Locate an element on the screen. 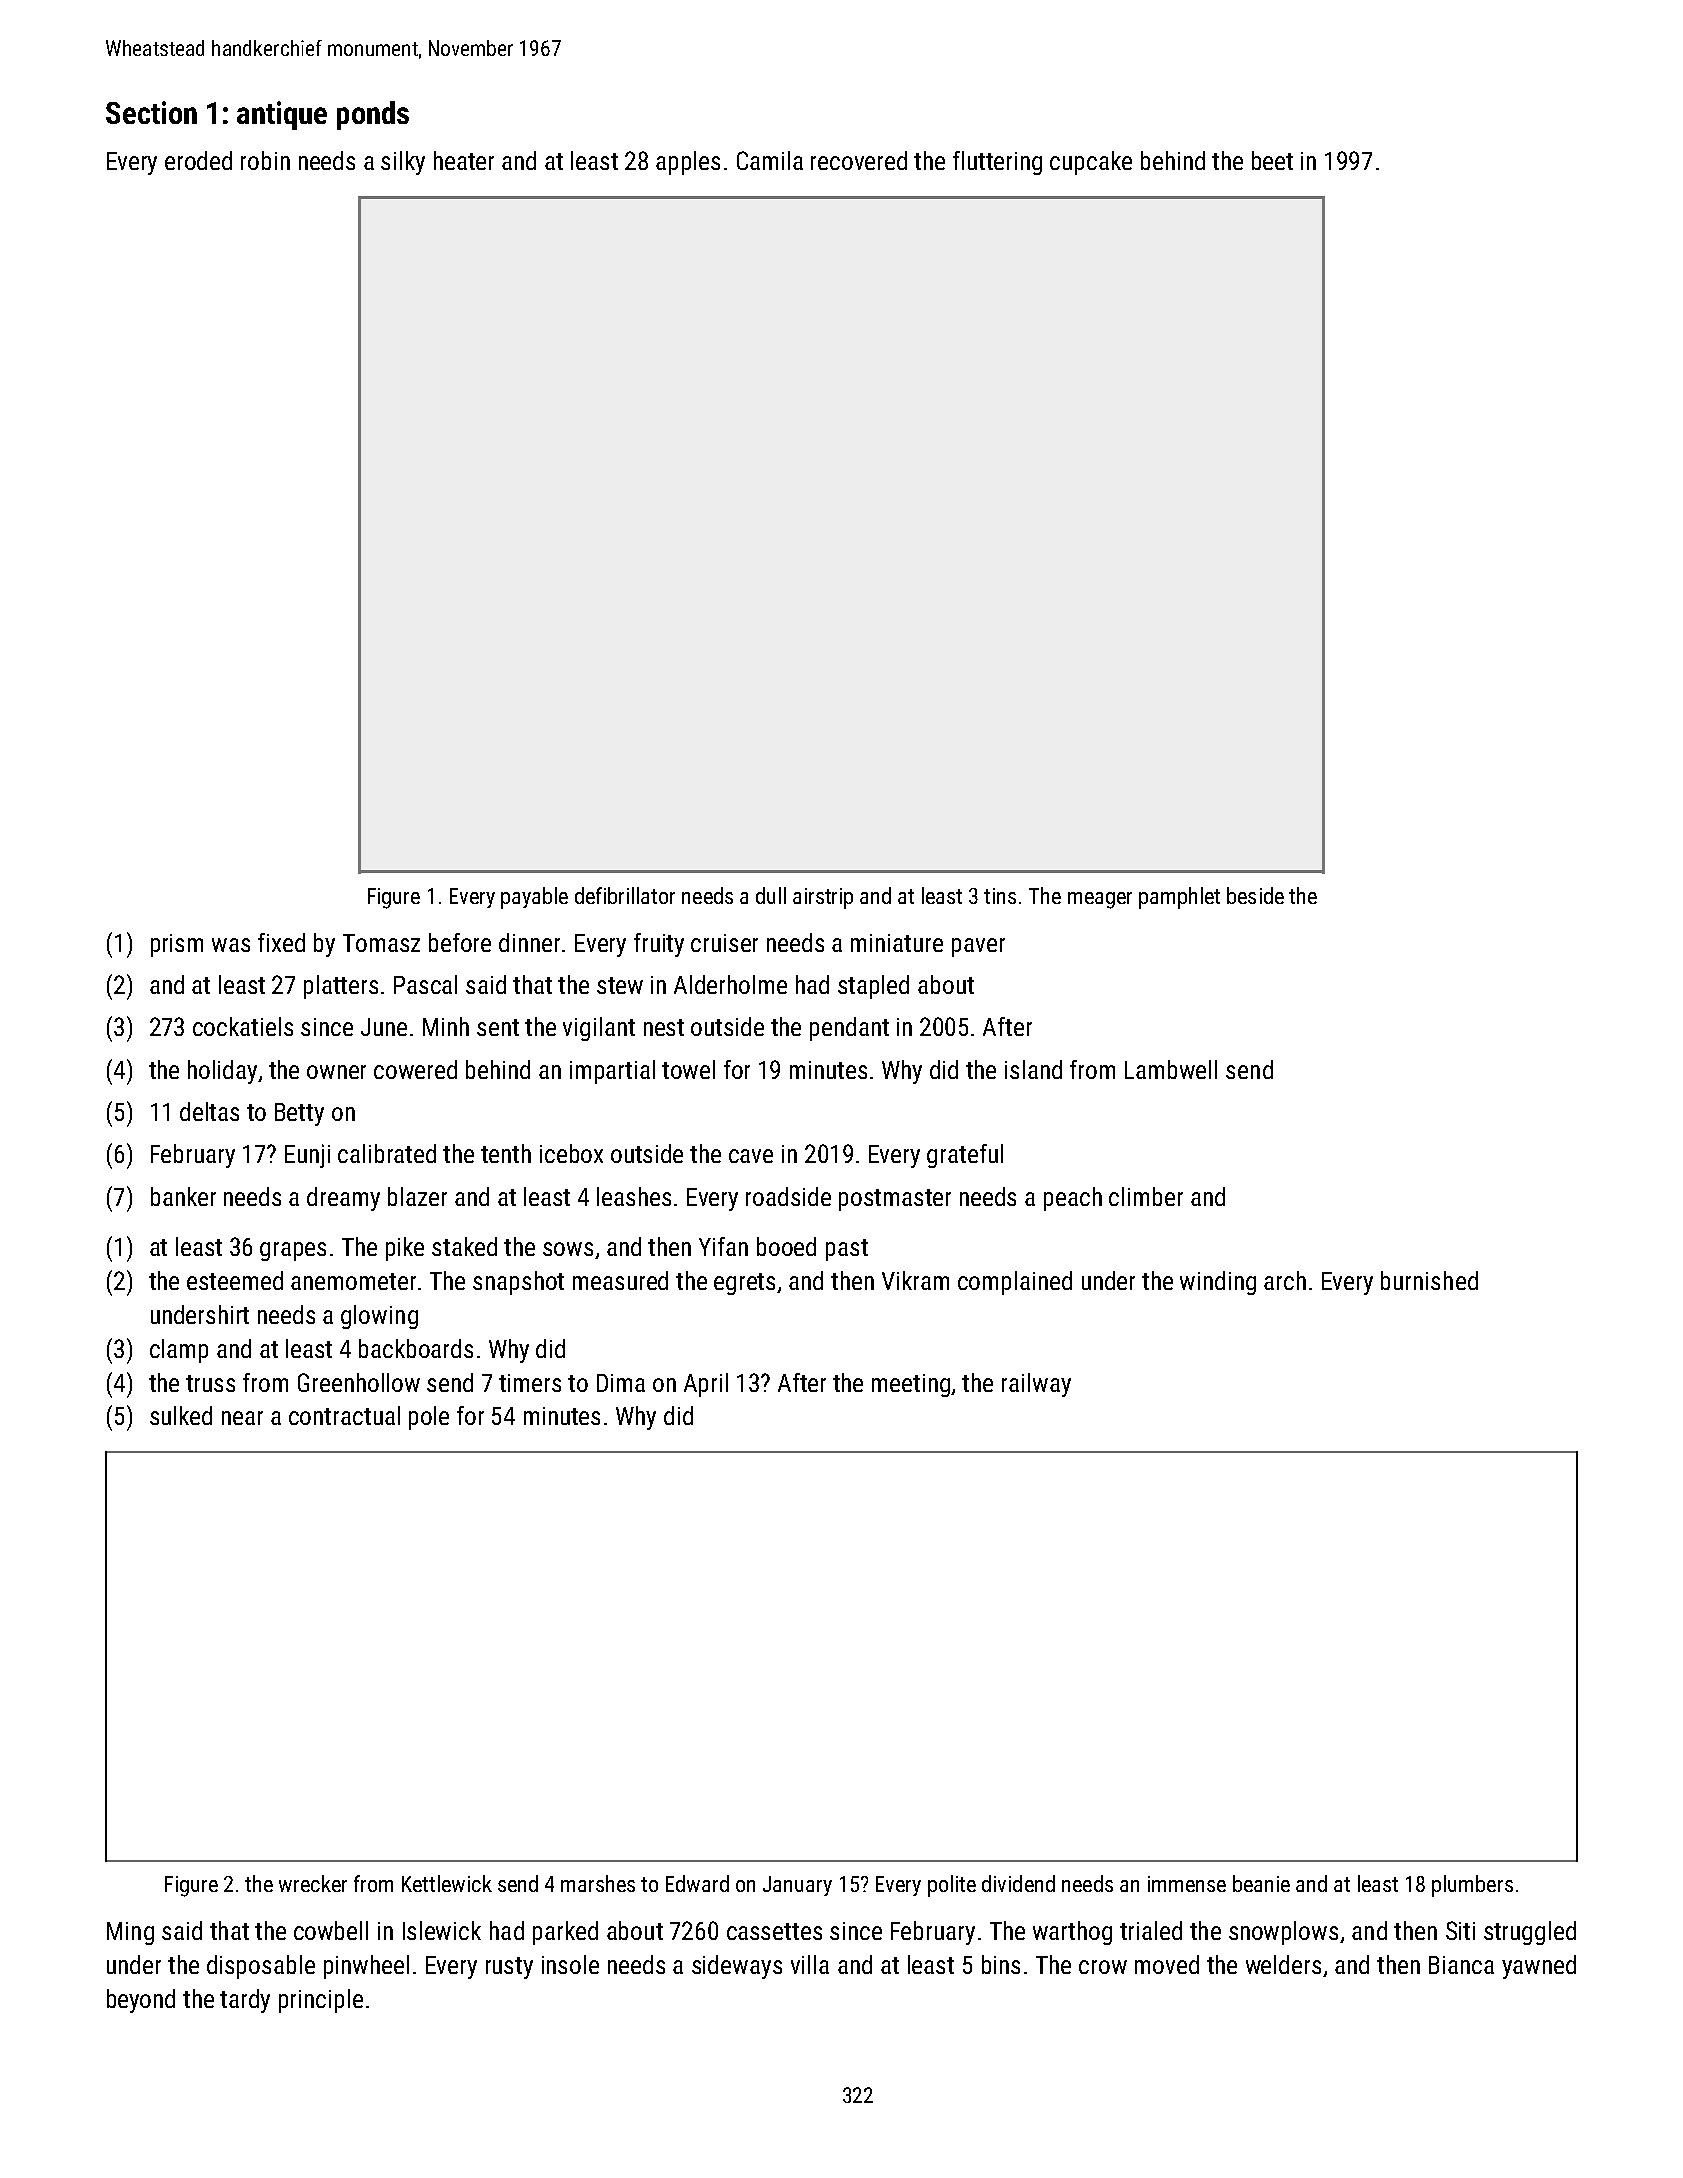  beet is located at coordinates (1272, 160).
